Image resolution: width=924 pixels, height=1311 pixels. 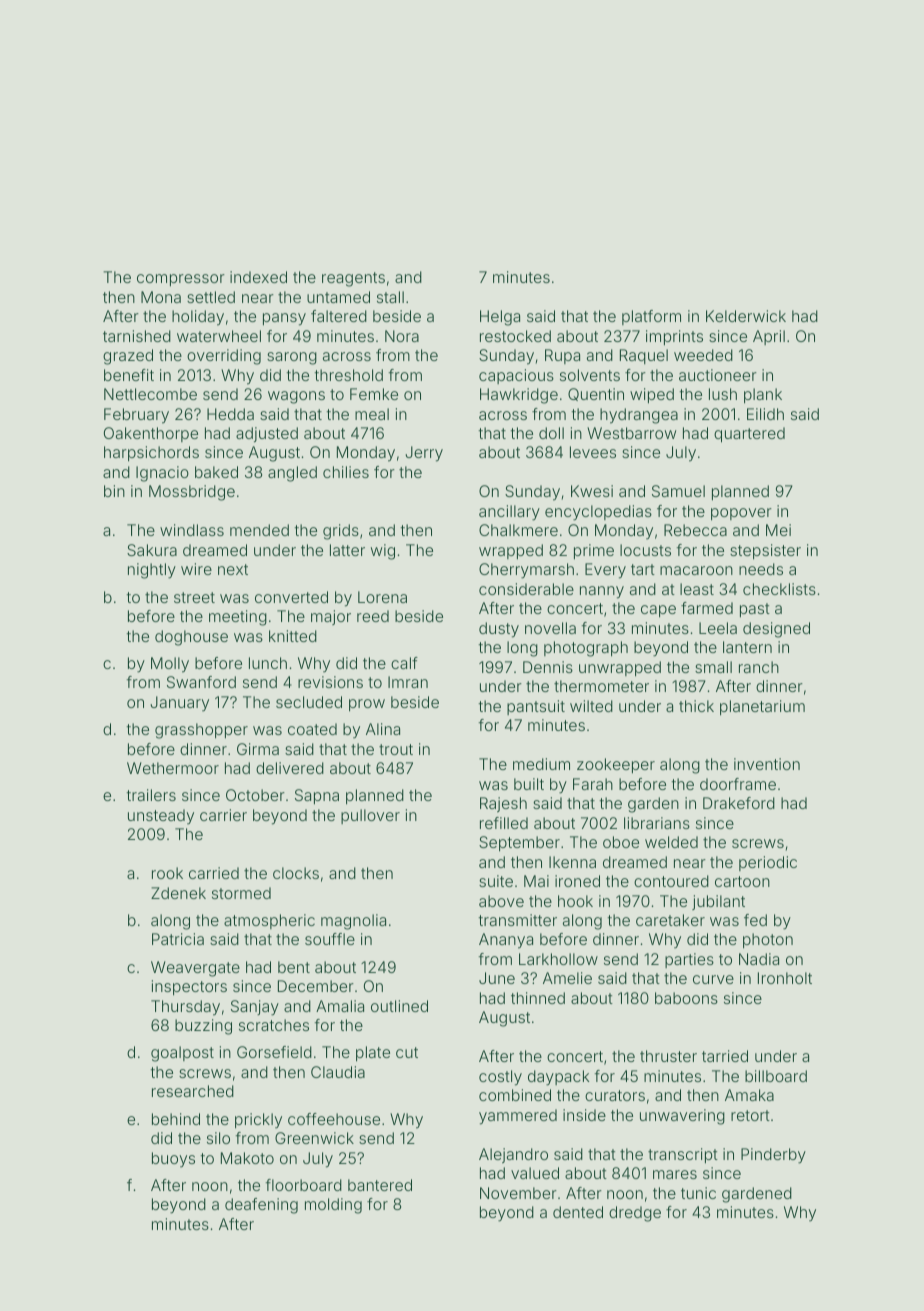 What do you see at coordinates (755, 920) in the image?
I see `fed` at bounding box center [755, 920].
